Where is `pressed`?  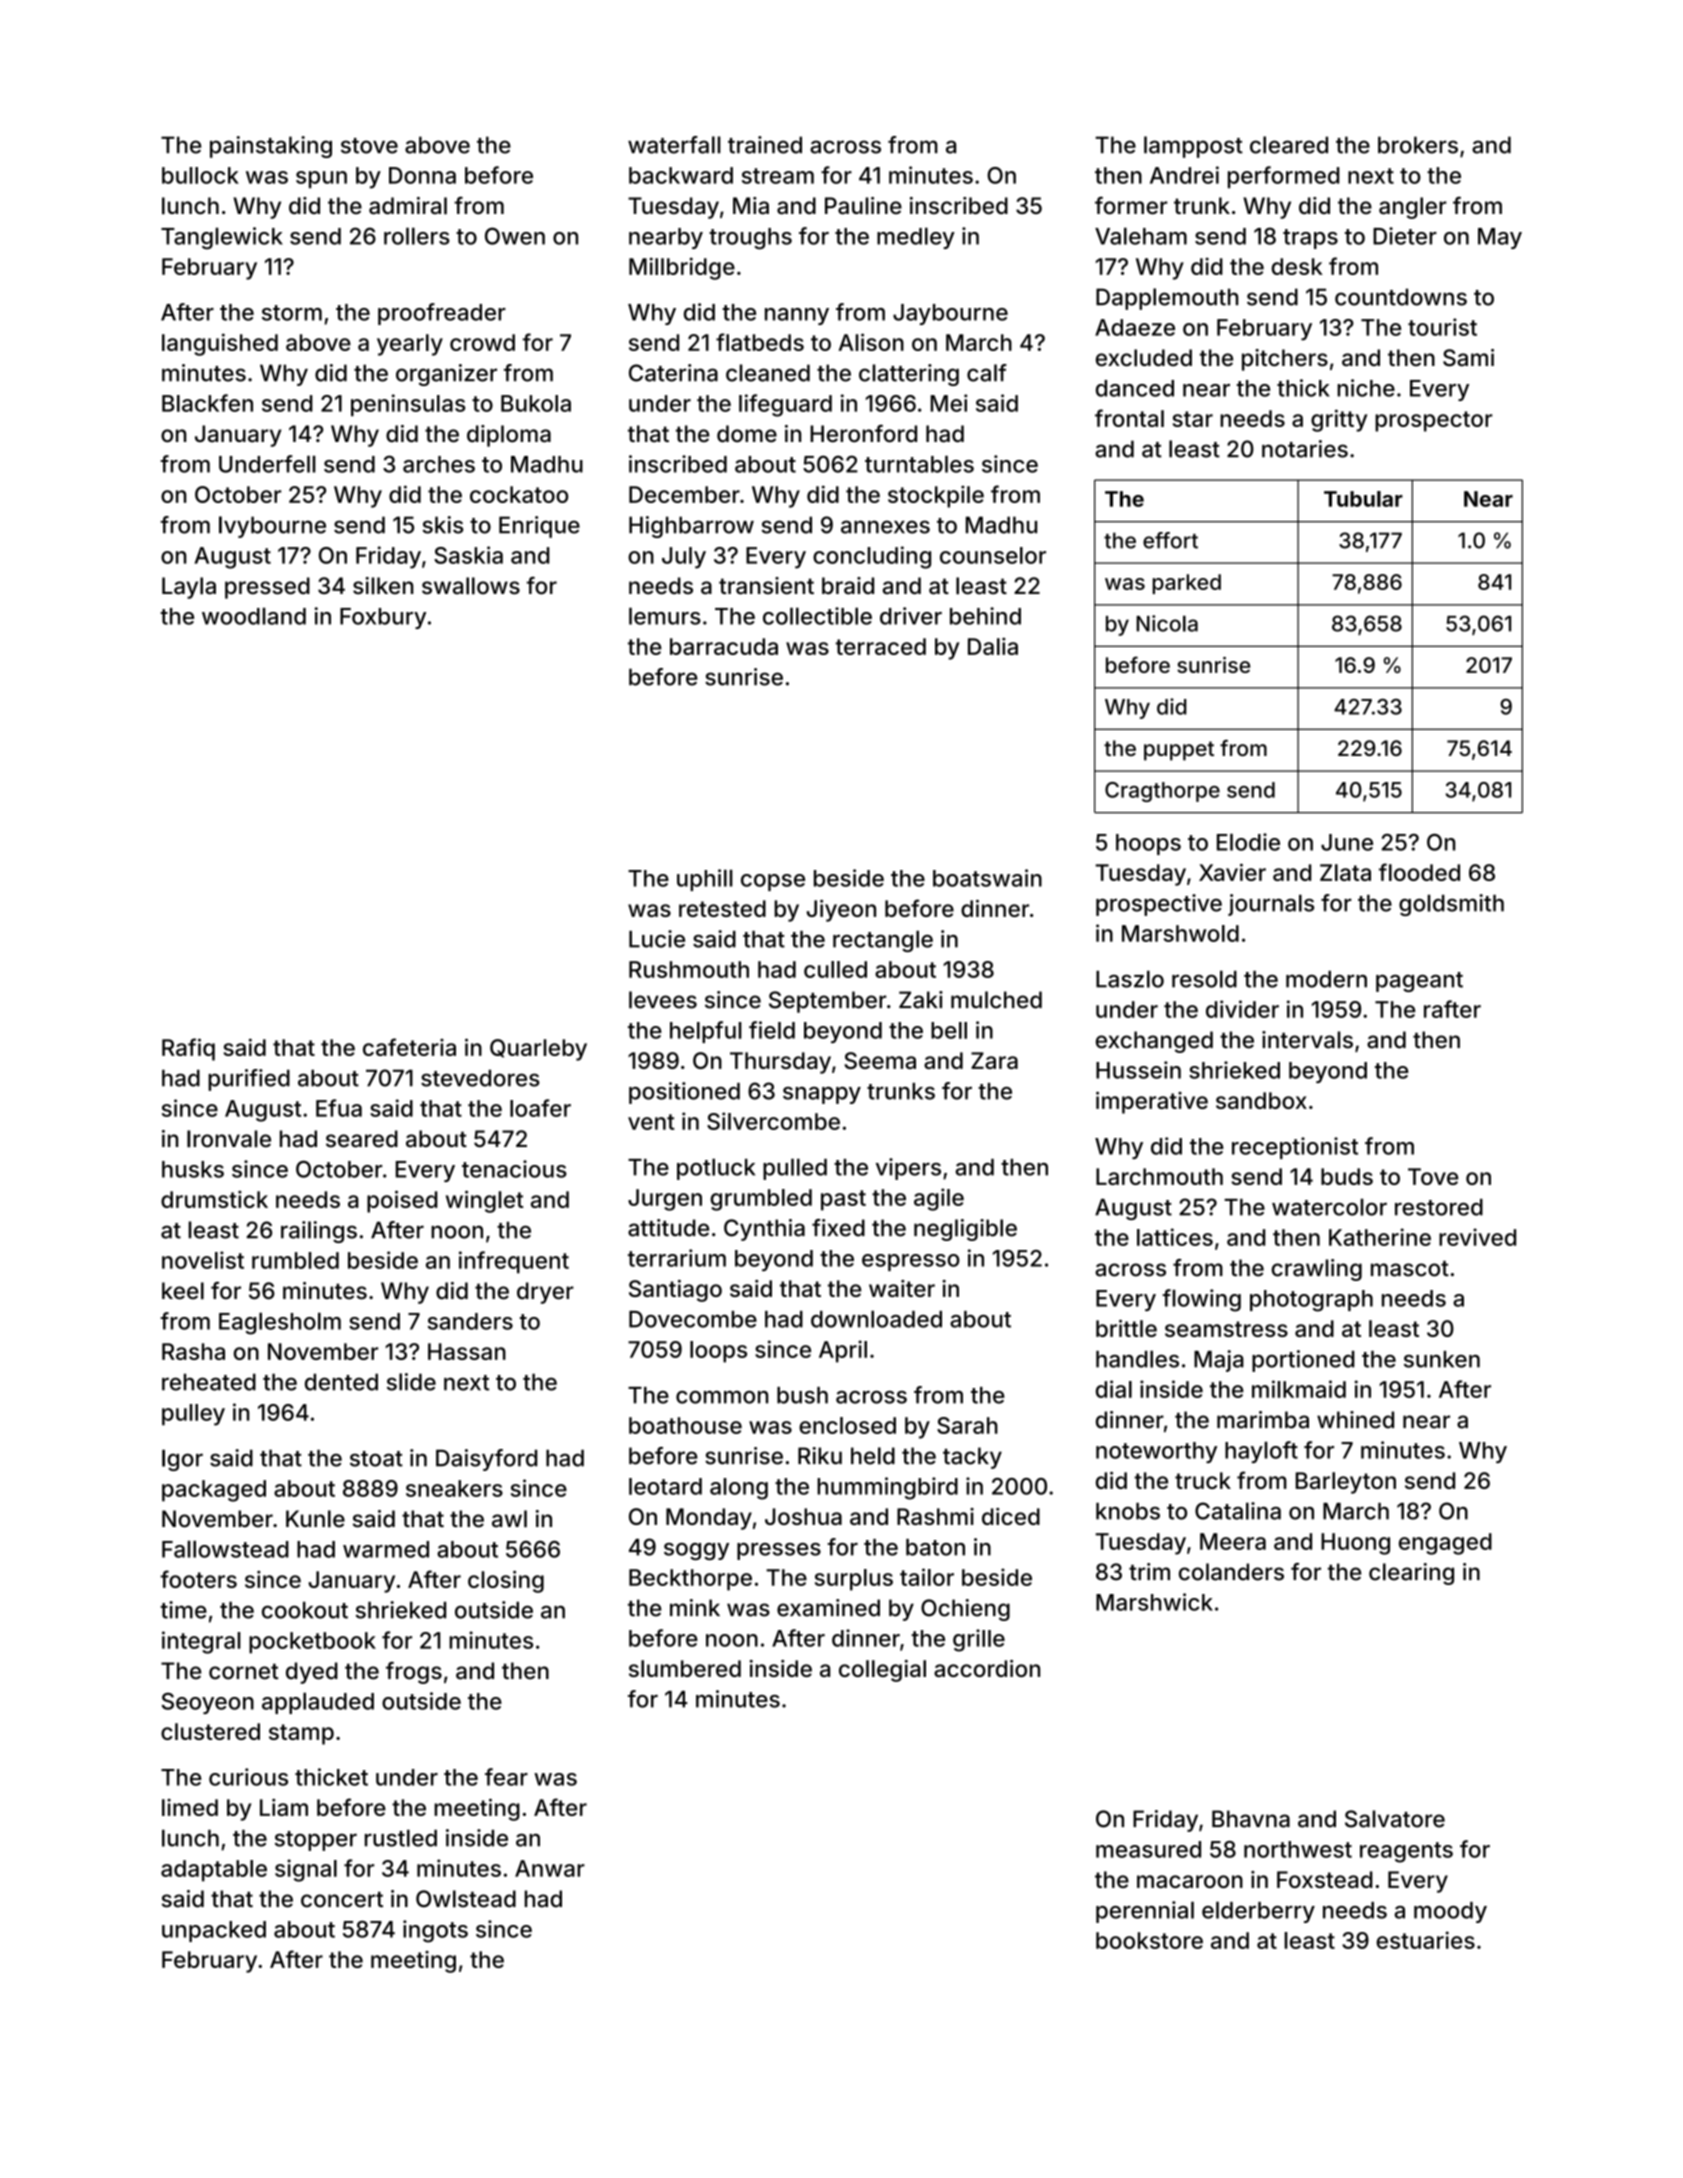
pressed is located at coordinates (267, 588).
